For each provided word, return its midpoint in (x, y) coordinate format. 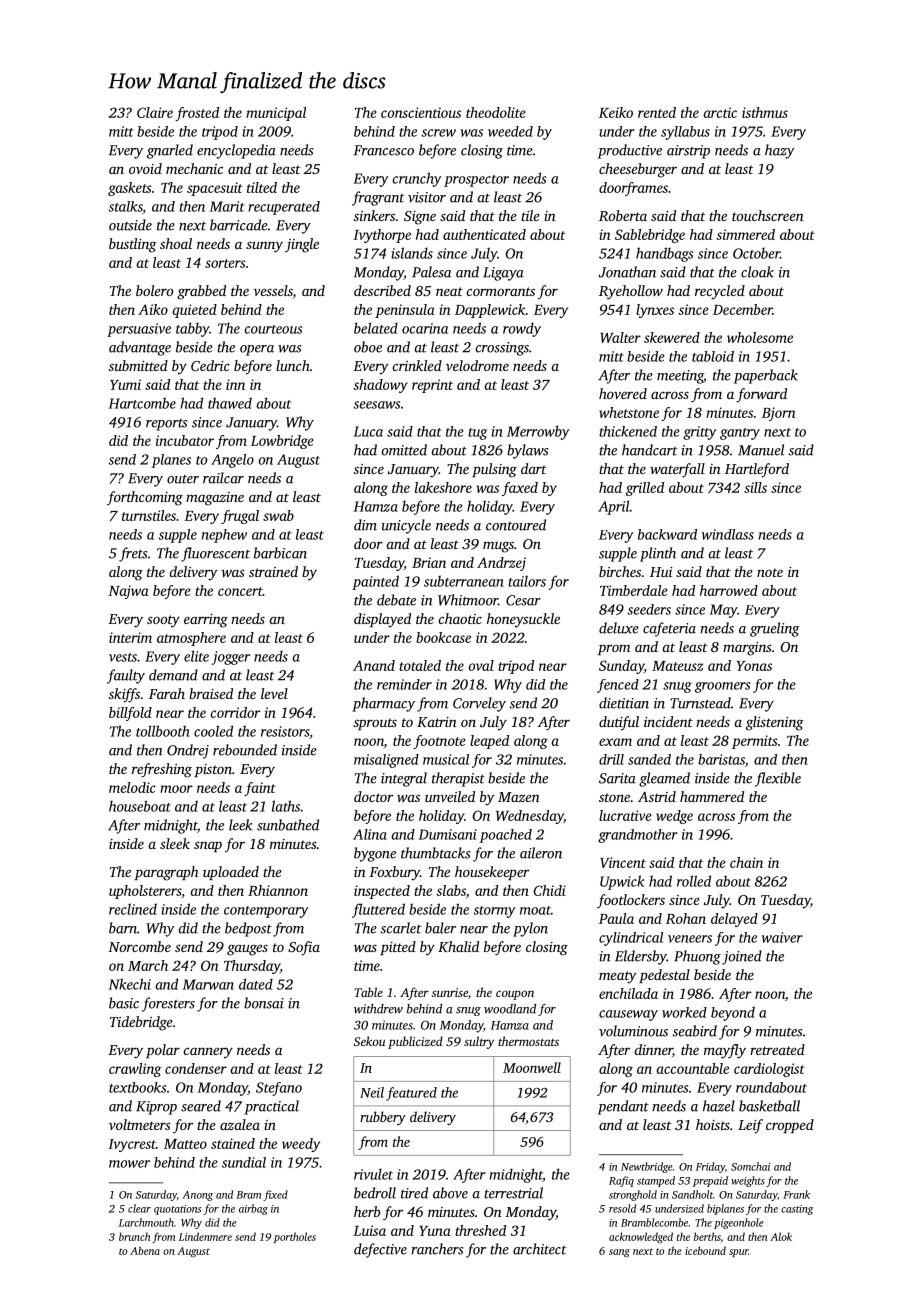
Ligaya (503, 274)
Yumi (125, 384)
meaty (618, 977)
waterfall (677, 470)
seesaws (376, 405)
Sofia (304, 948)
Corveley (479, 704)
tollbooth (162, 731)
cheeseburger (638, 170)
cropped (790, 1126)
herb (367, 1211)
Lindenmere (205, 1236)
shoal (176, 243)
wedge (674, 817)
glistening (775, 723)
